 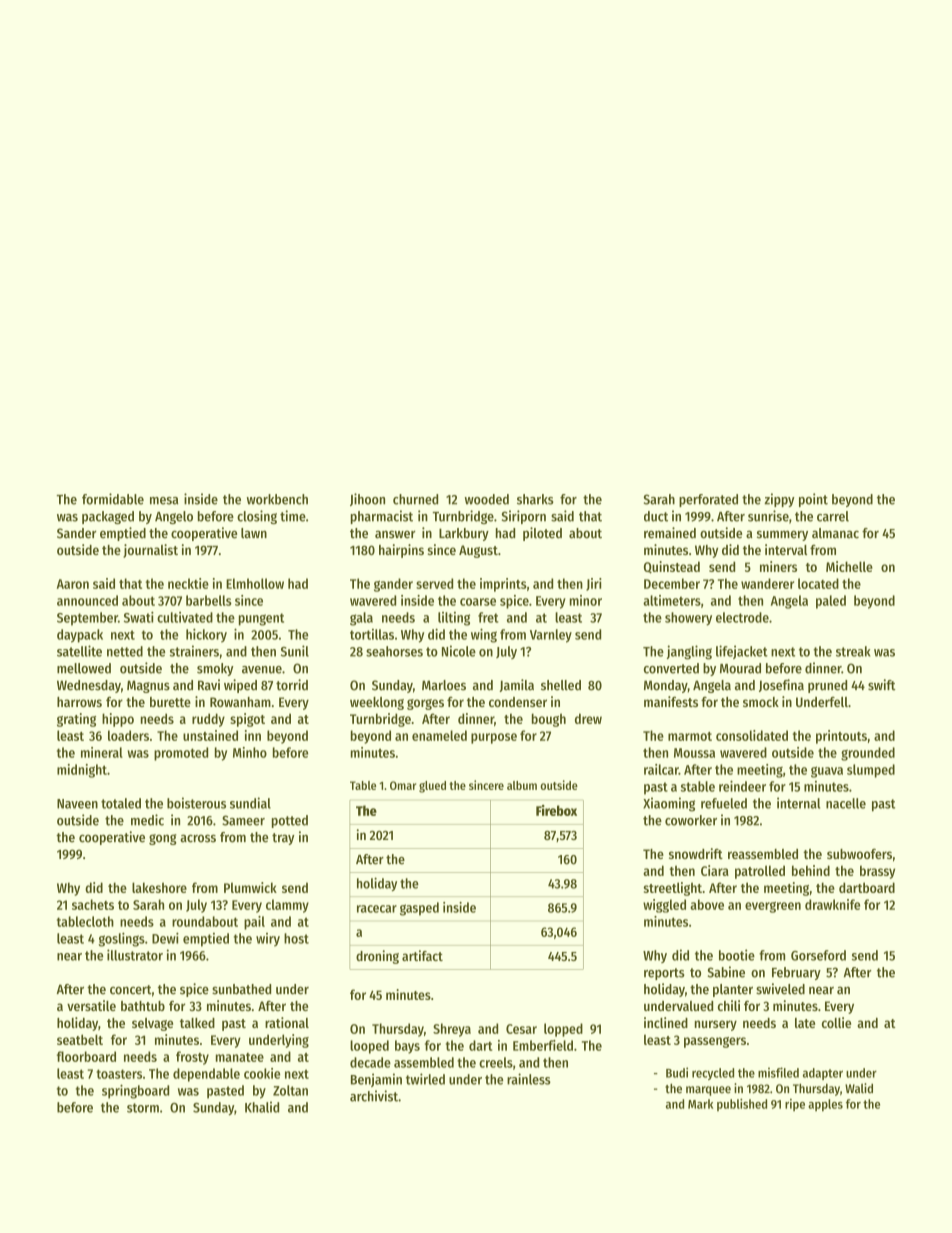 What do you see at coordinates (419, 909) in the image?
I see `gasped` at bounding box center [419, 909].
